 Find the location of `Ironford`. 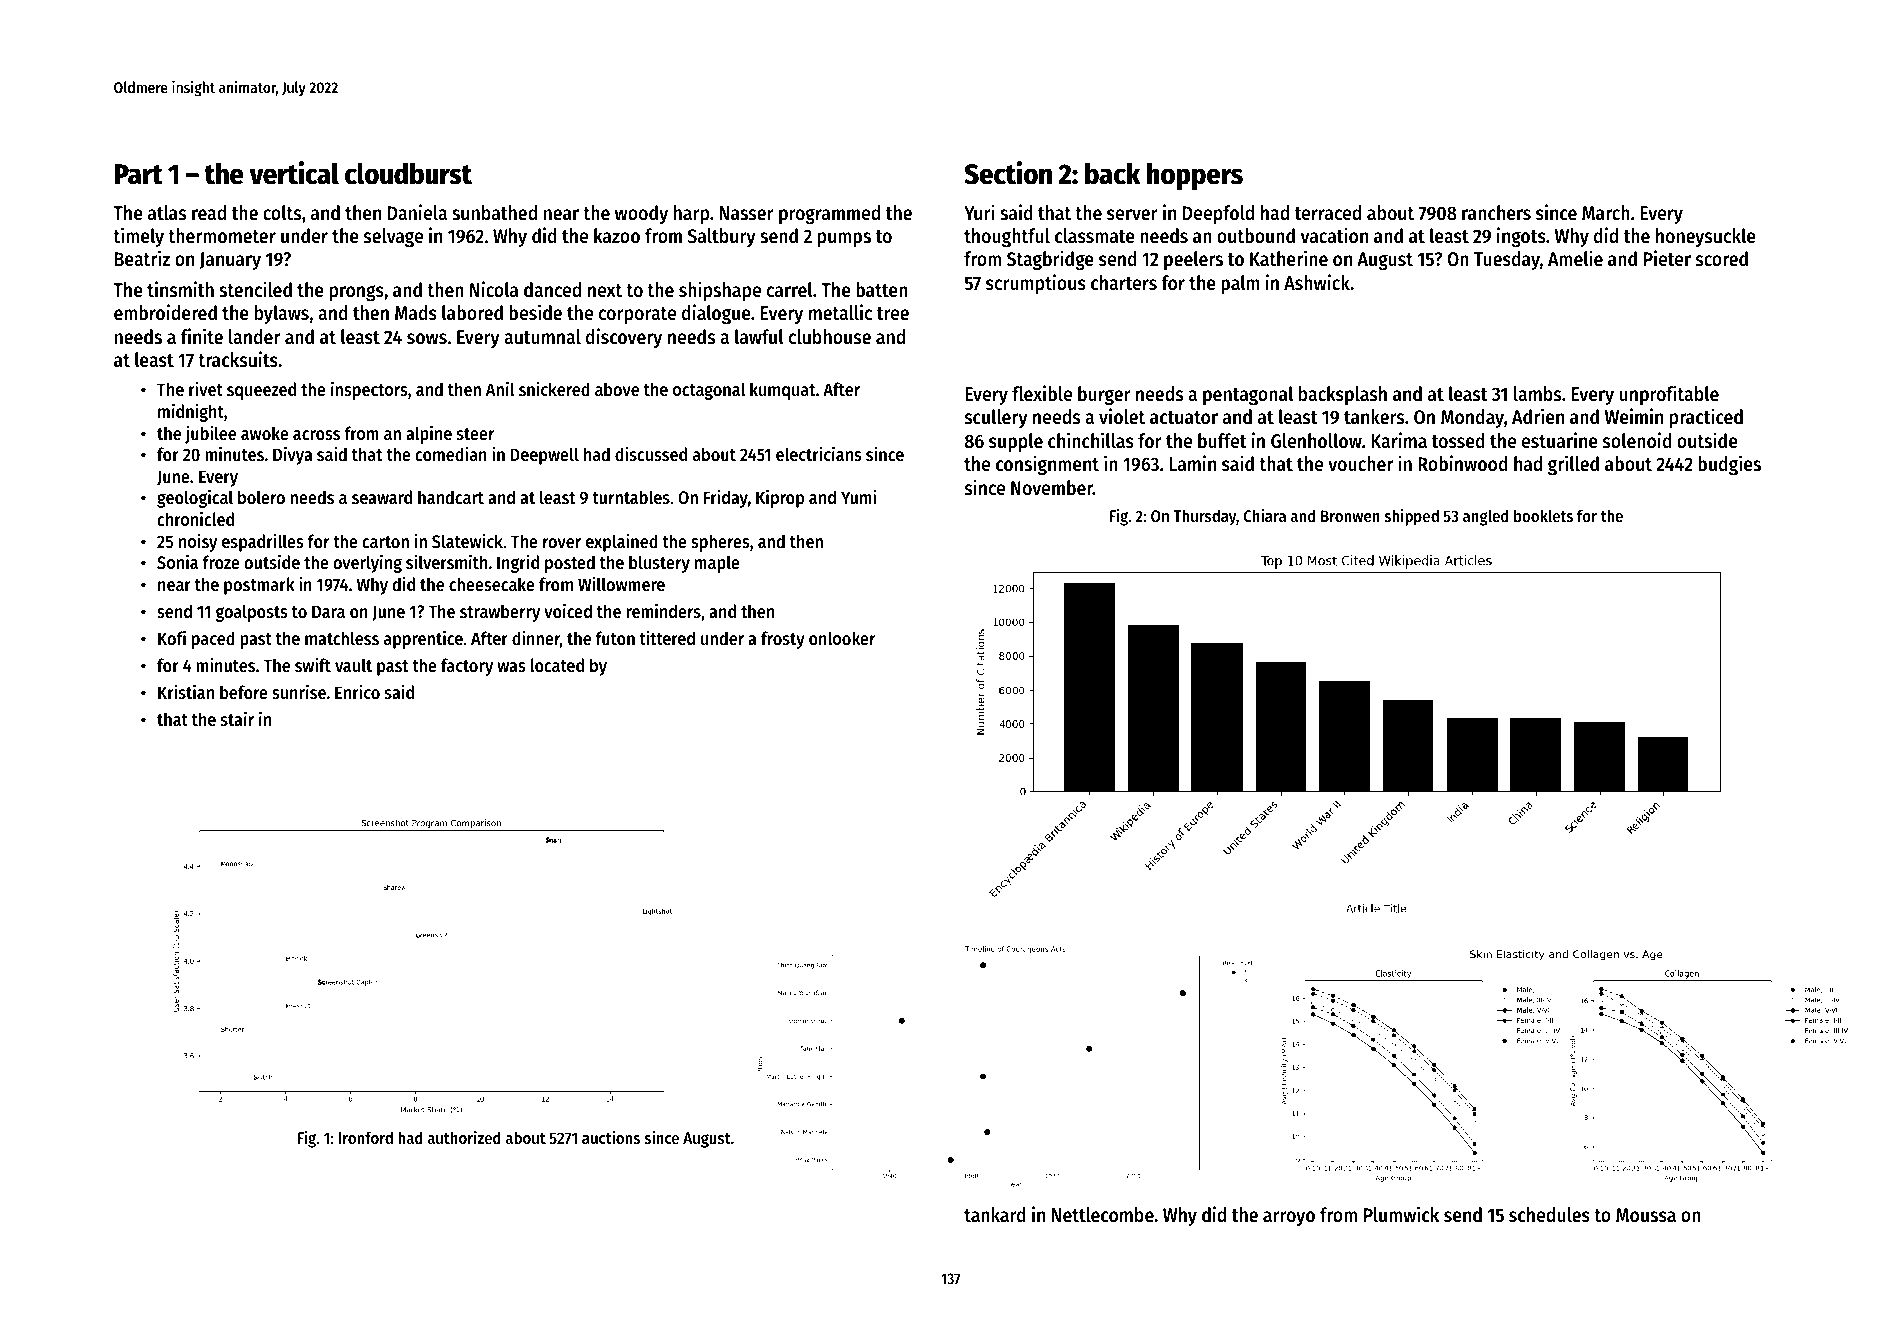

Ironford is located at coordinates (366, 1137).
